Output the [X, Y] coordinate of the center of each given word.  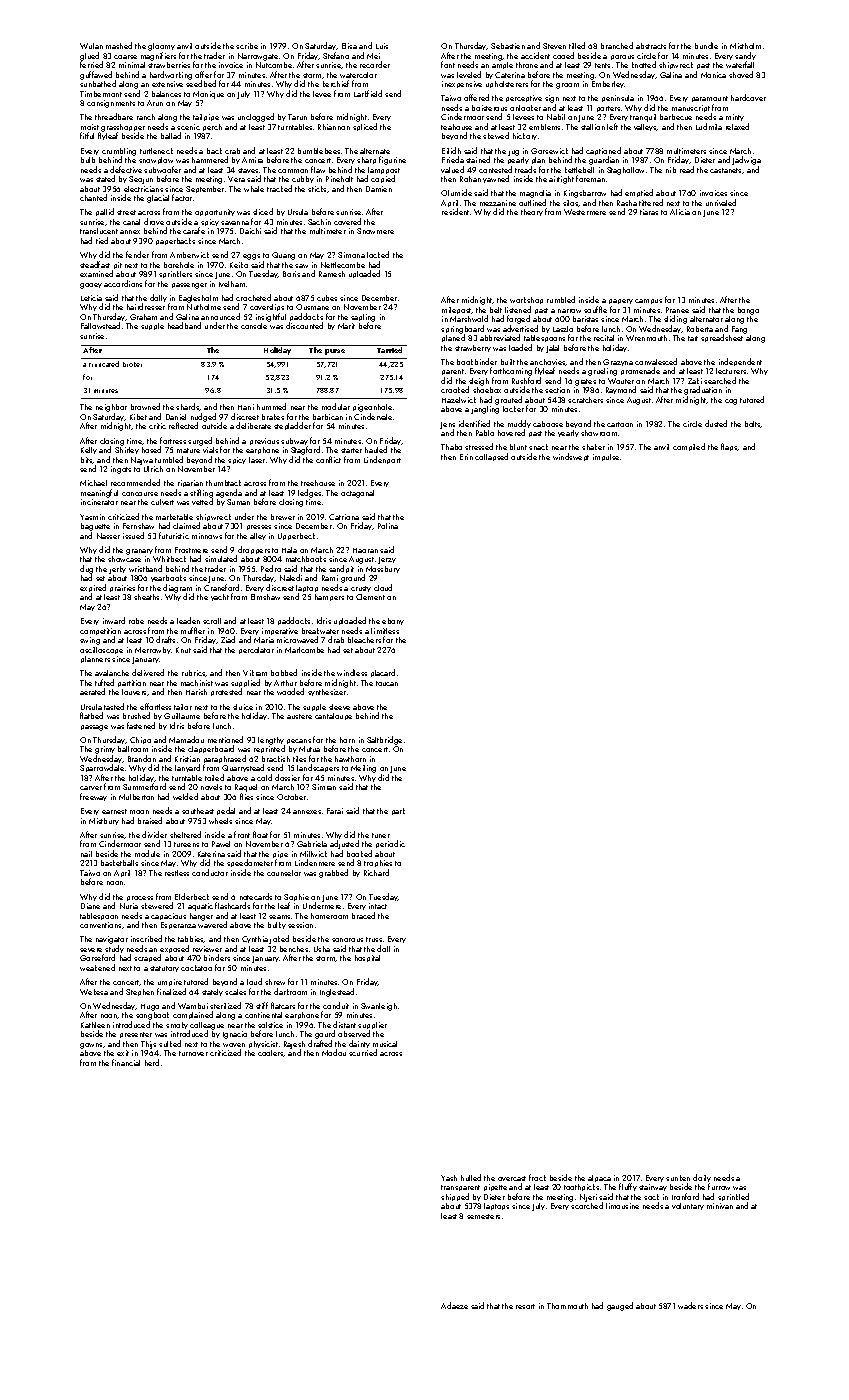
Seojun [141, 180]
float [260, 834]
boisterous [489, 108]
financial [126, 1062]
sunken [678, 1178]
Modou [334, 1052]
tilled [577, 45]
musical [385, 1044]
